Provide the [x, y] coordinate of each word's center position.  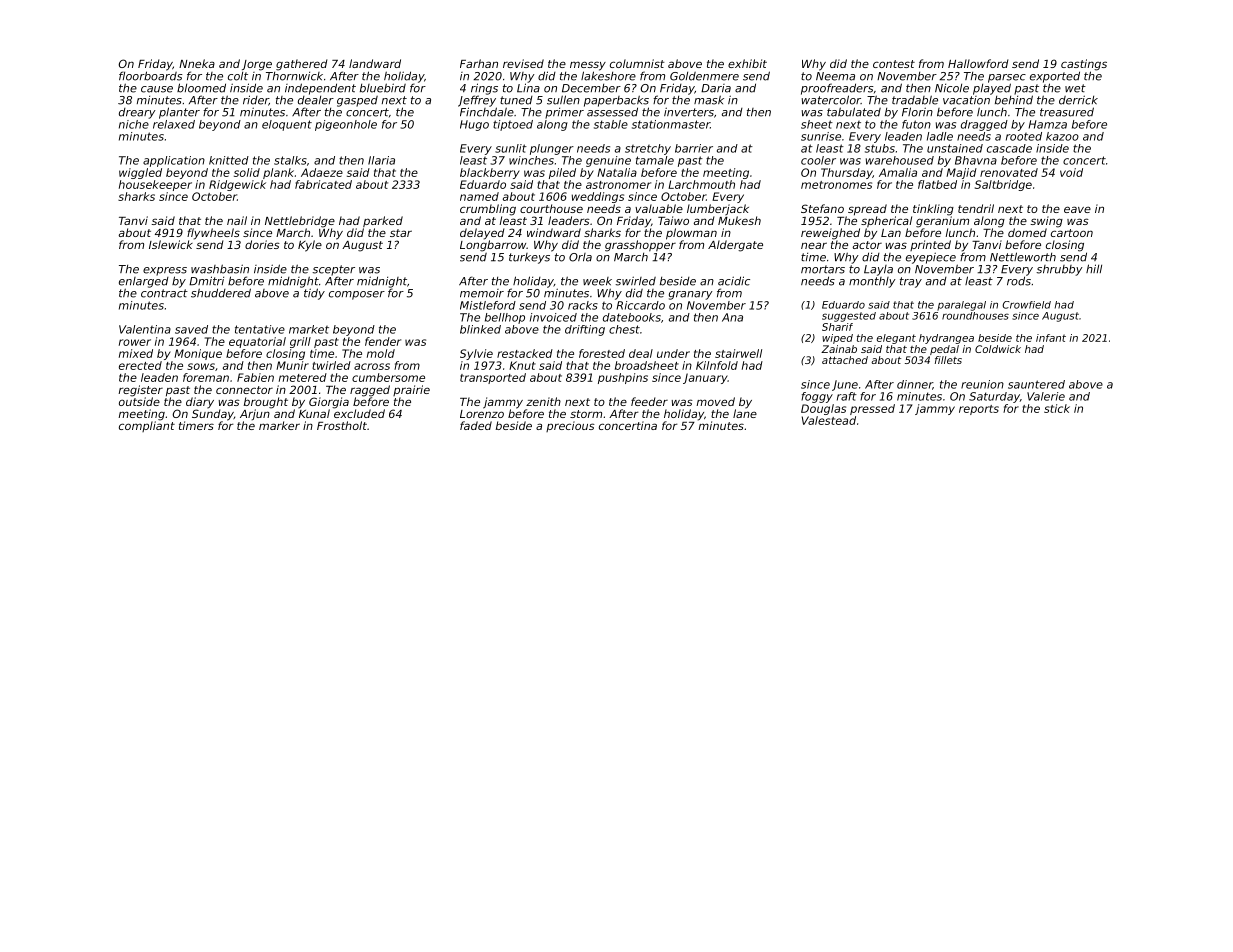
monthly [872, 282]
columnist [637, 63]
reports [979, 410]
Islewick [171, 244]
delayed [482, 234]
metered [303, 377]
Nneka [197, 63]
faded [476, 425]
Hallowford [978, 63]
